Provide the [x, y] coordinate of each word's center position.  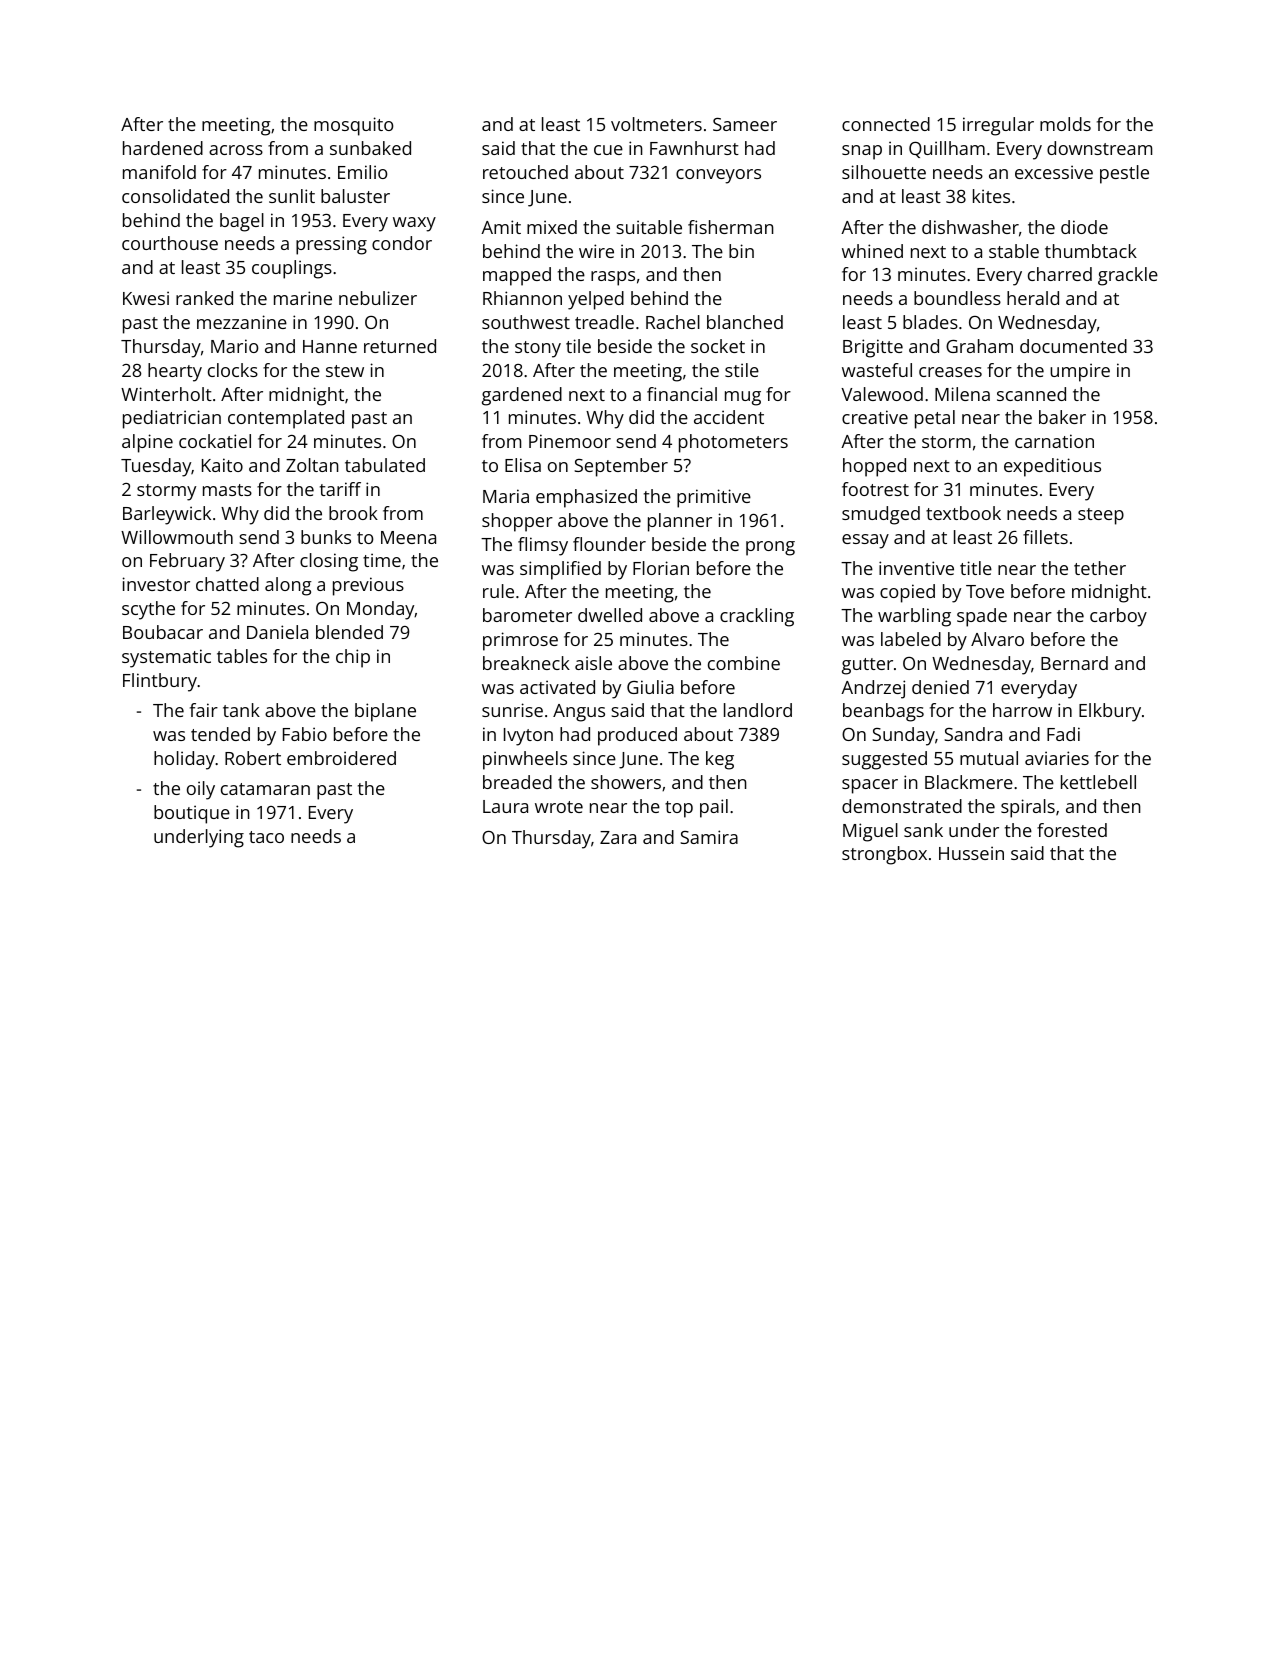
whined [872, 251]
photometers [733, 443]
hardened [163, 148]
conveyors [718, 176]
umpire [1080, 372]
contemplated [286, 419]
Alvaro [997, 639]
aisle [593, 663]
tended [220, 734]
